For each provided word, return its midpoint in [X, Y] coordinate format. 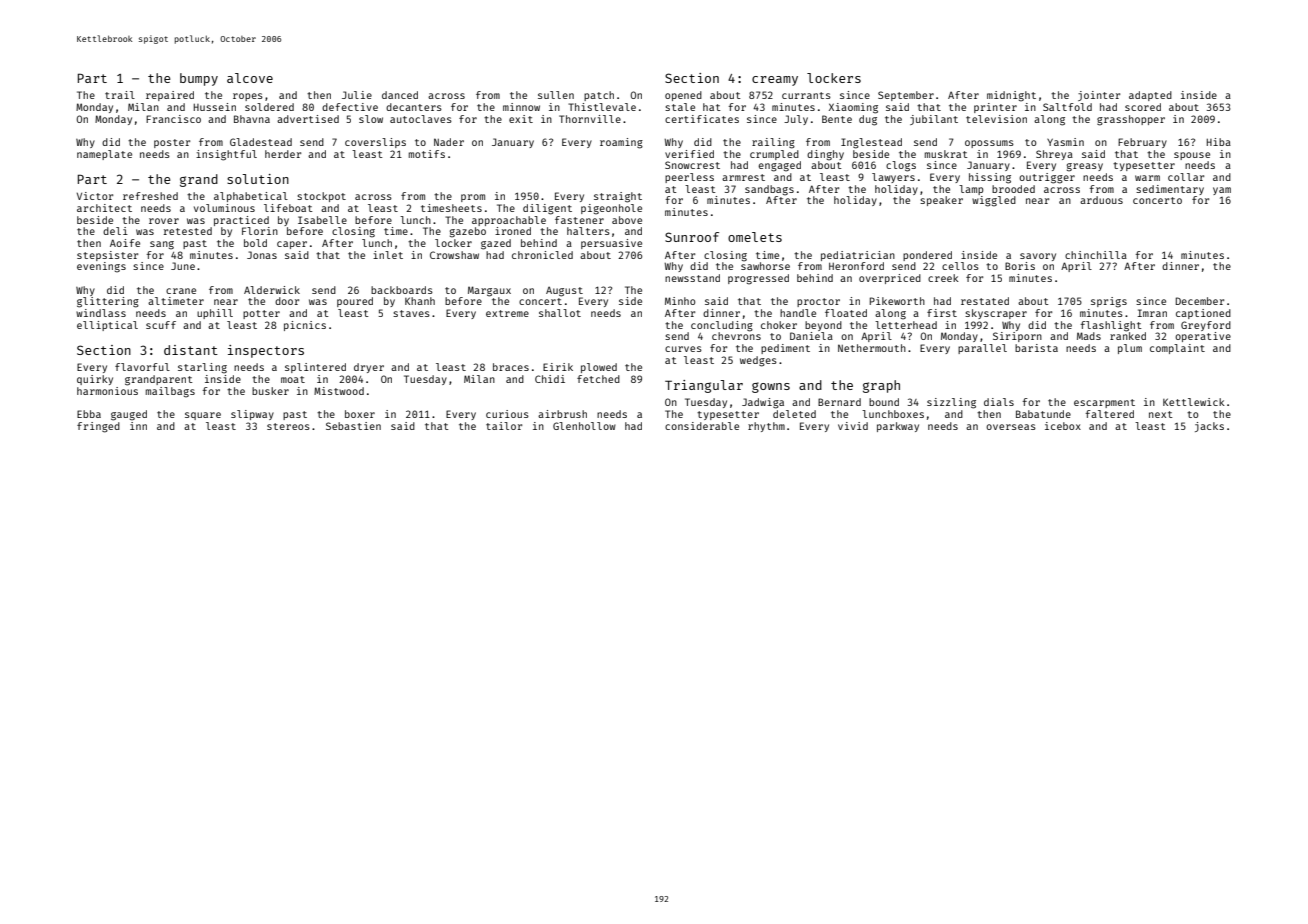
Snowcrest [692, 165]
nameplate [104, 155]
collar [1186, 177]
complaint [1177, 349]
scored [1143, 107]
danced [400, 95]
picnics [305, 326]
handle [798, 313]
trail [120, 95]
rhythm [766, 427]
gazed [496, 244]
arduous [1101, 200]
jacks [1209, 427]
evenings [101, 267]
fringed [98, 427]
